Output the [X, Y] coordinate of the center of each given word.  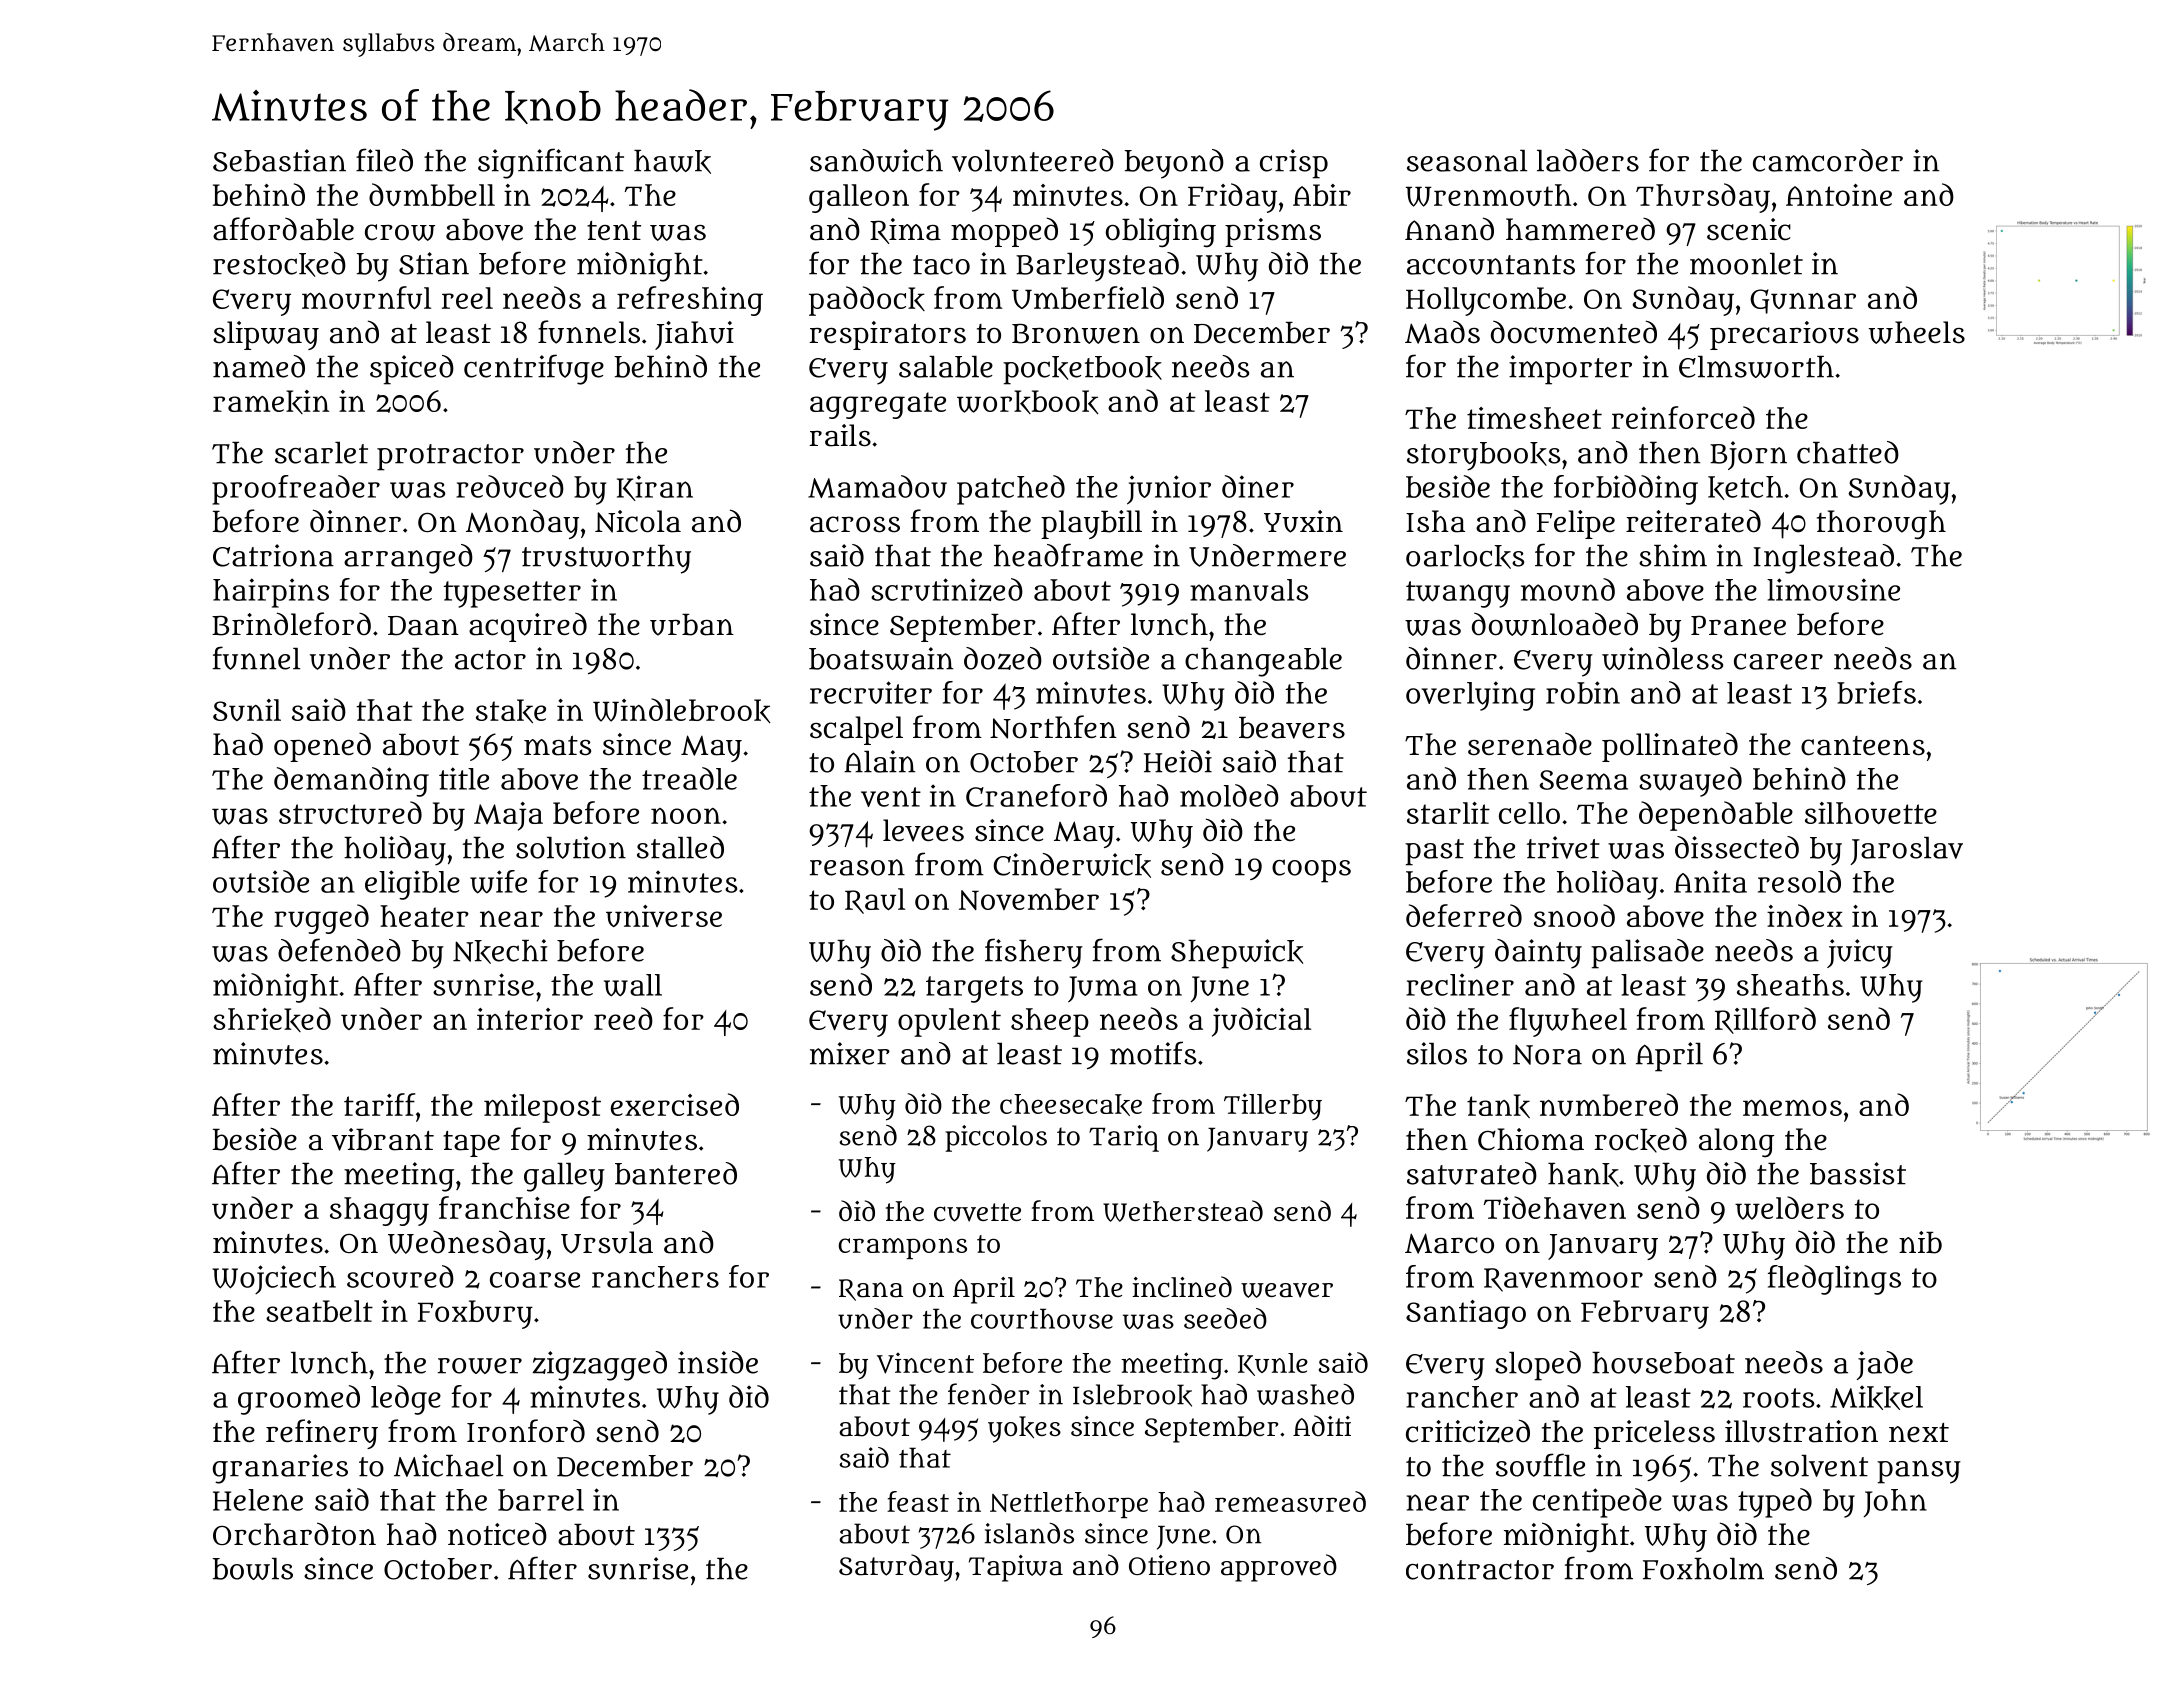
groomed [299, 1400]
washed [1305, 1394]
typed [1775, 1503]
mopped [1004, 232]
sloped [1538, 1366]
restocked [279, 264]
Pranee [1738, 625]
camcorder [1828, 160]
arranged [408, 559]
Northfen [1053, 727]
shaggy [379, 1211]
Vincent [925, 1363]
